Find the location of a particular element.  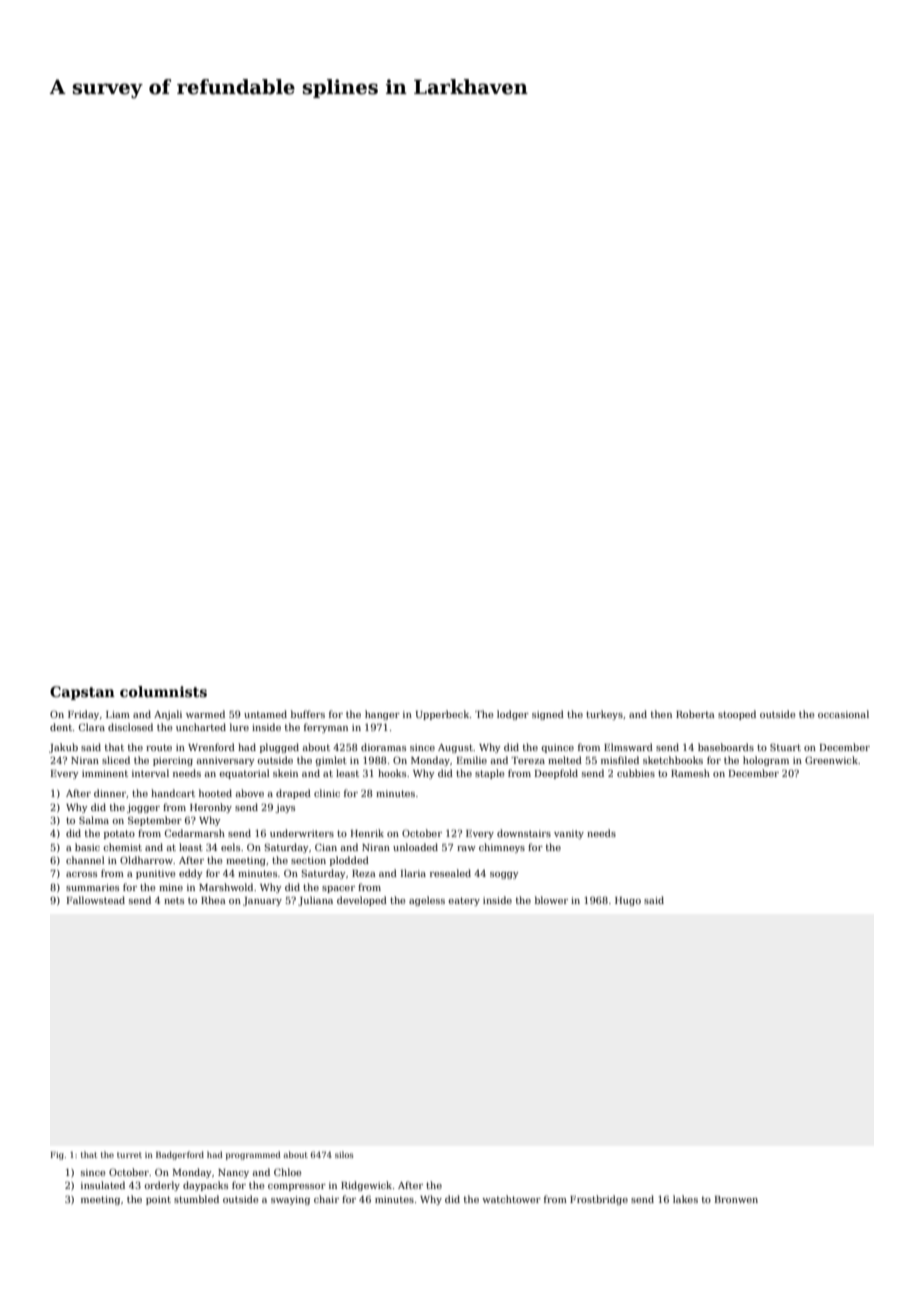

eatery is located at coordinates (464, 901).
